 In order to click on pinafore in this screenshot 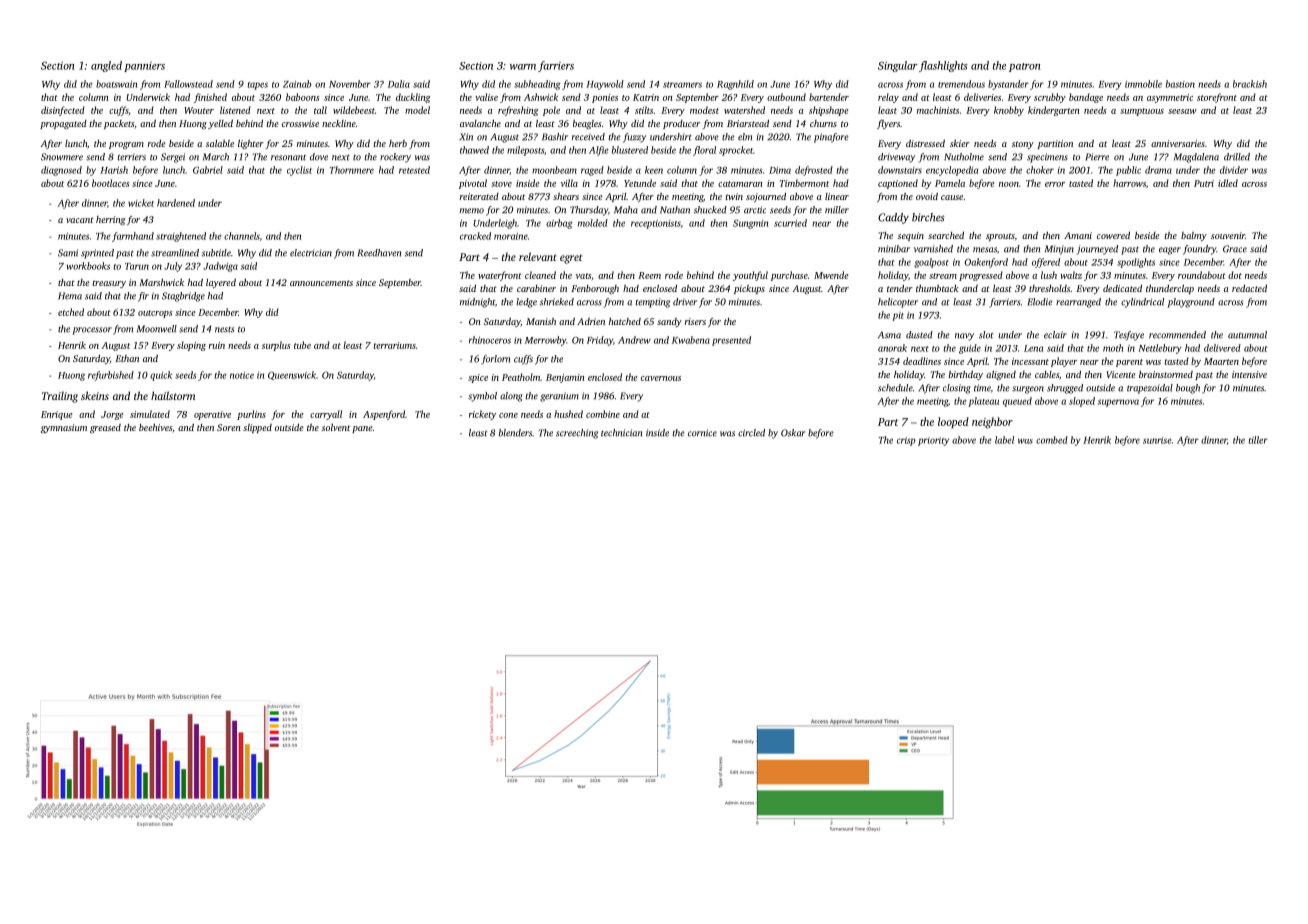, I will do `click(831, 138)`.
